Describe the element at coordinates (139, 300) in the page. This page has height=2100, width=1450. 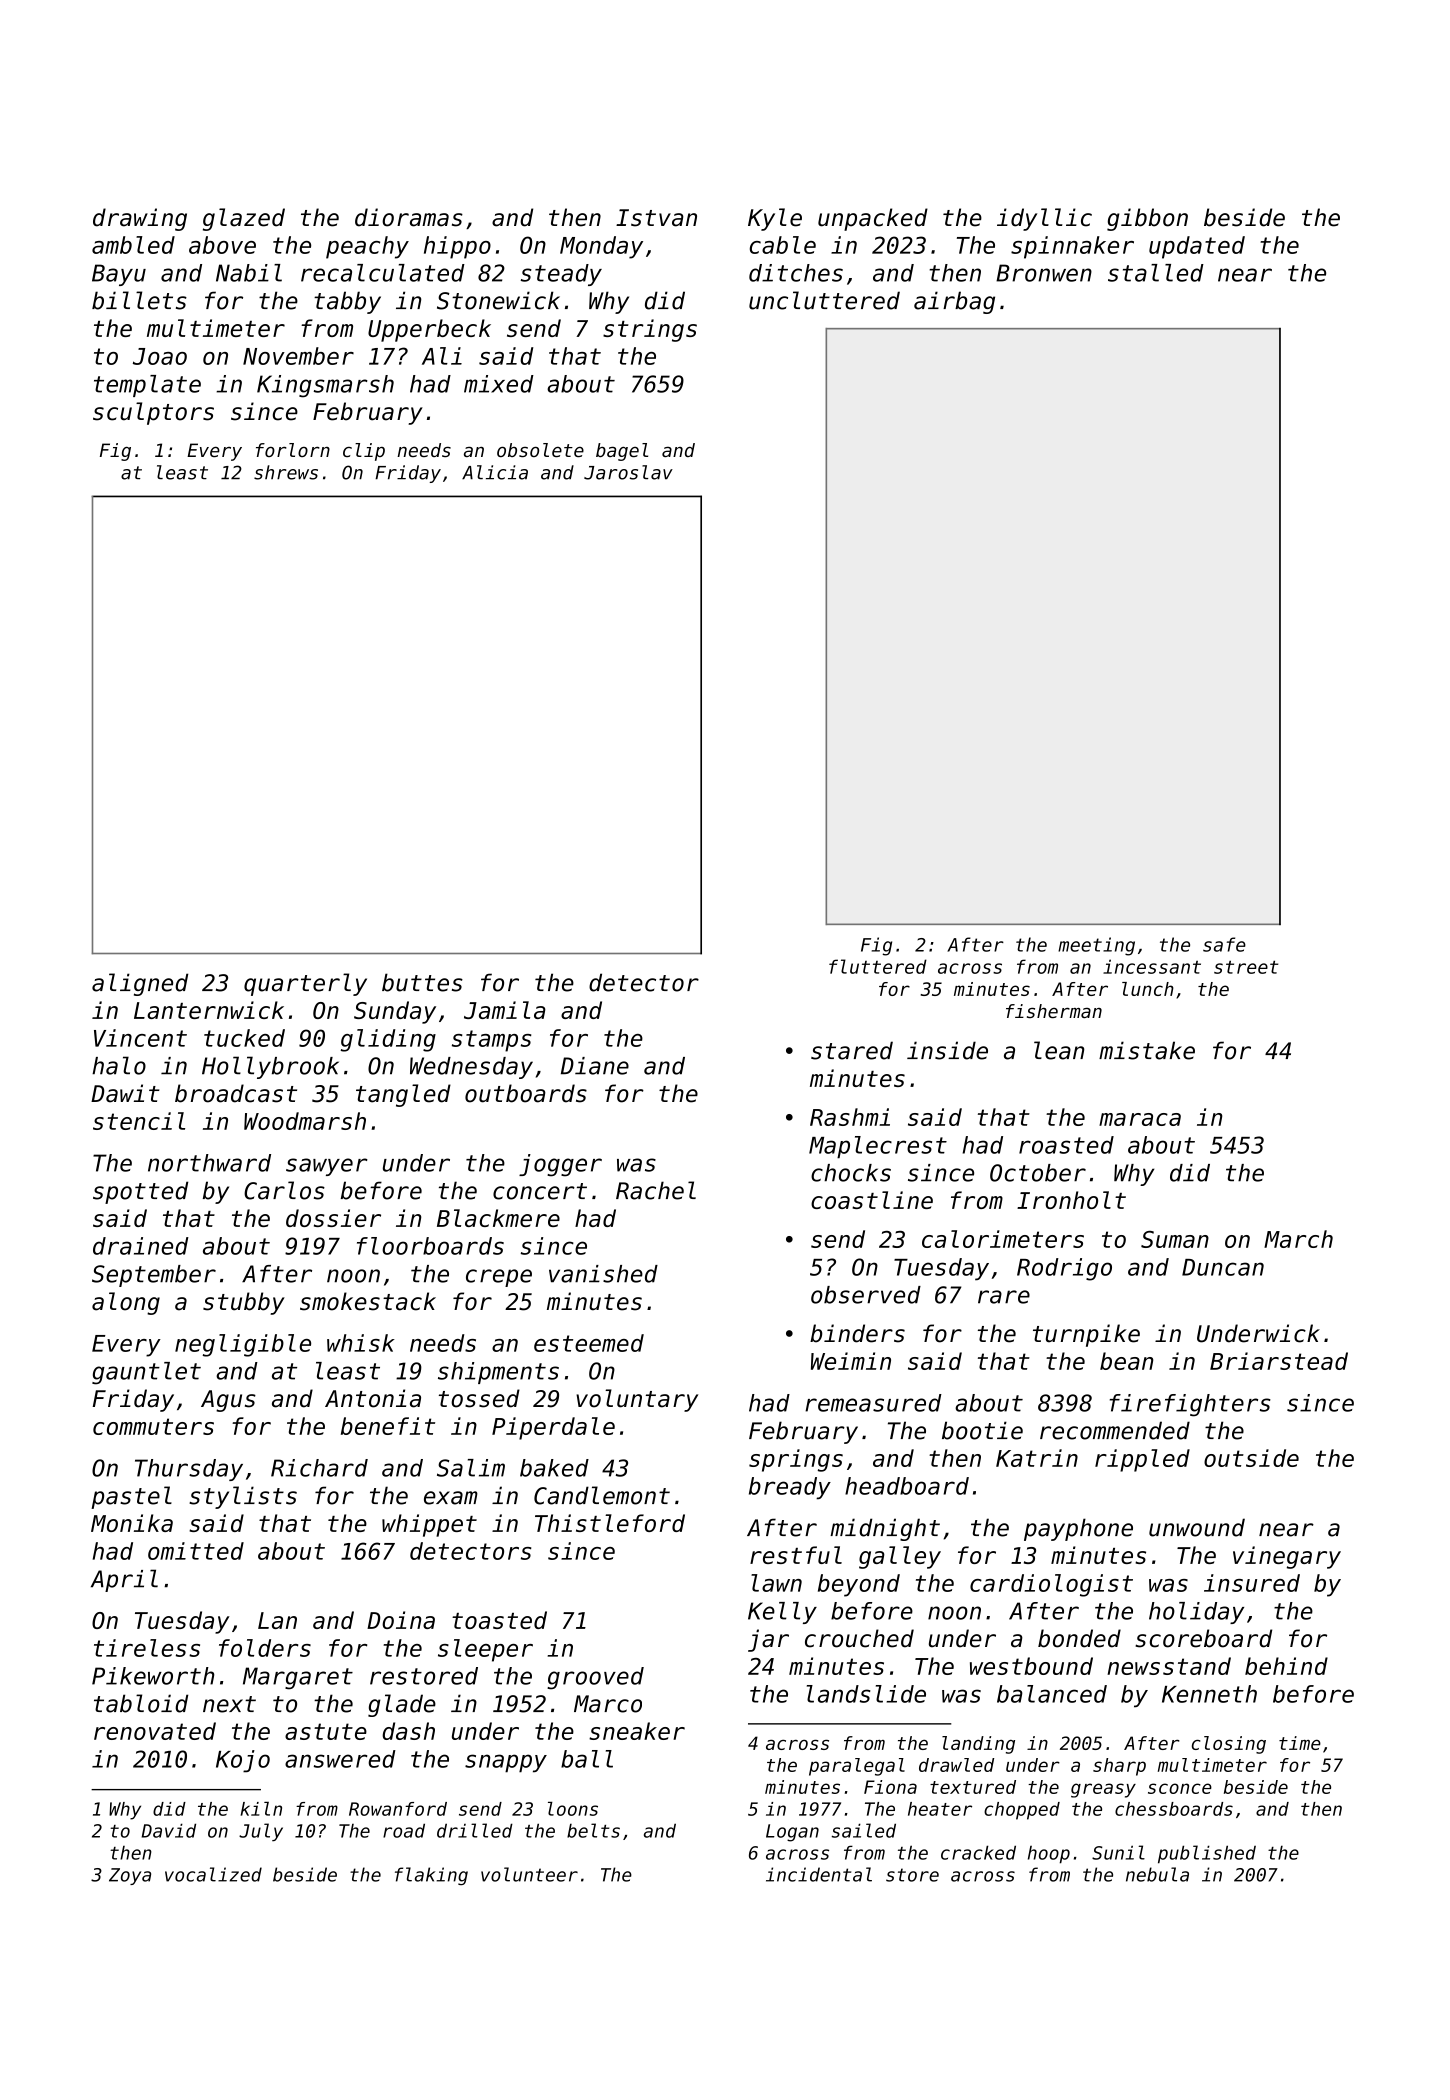
I see `billets` at that location.
